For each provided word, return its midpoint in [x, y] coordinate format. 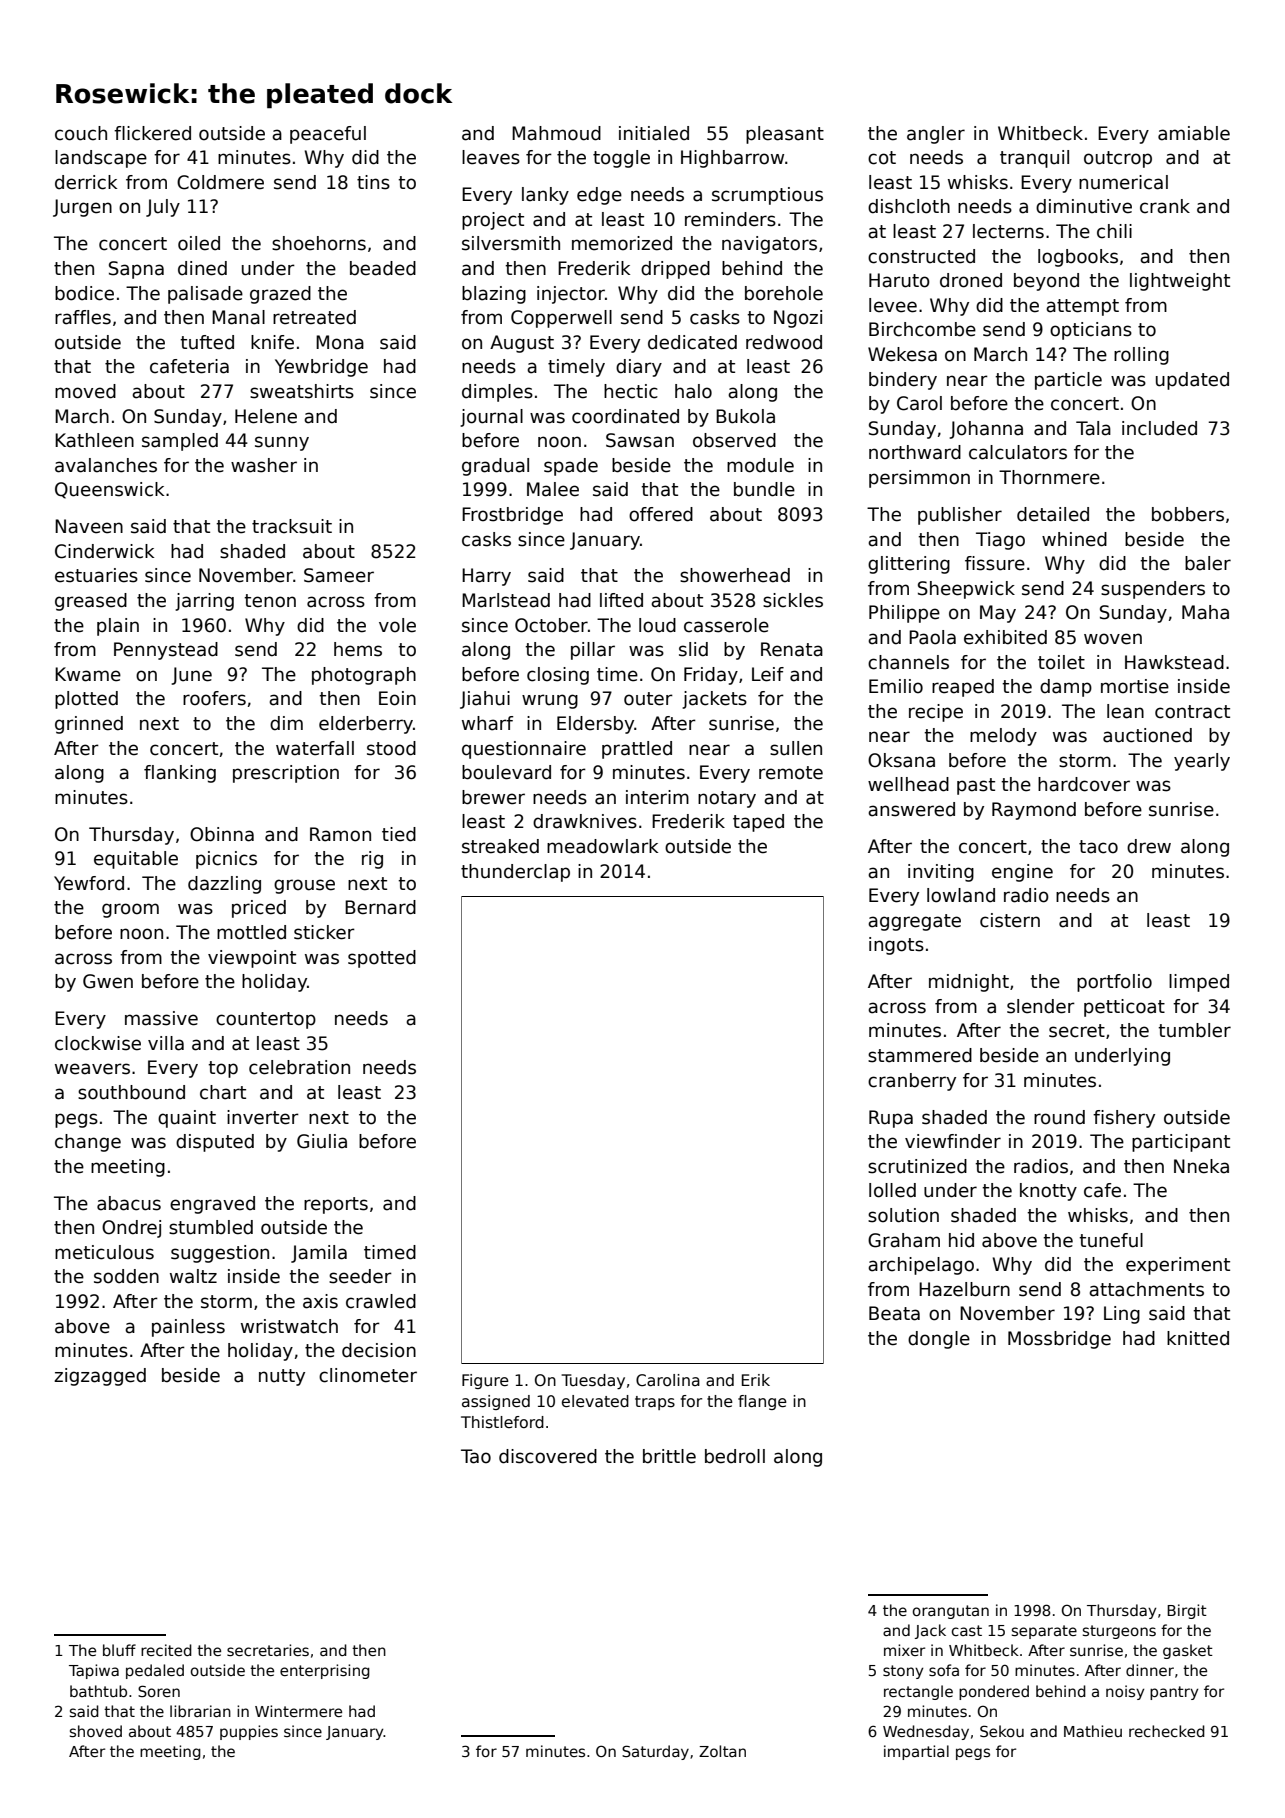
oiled [199, 243]
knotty [1048, 1192]
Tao [476, 1456]
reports [336, 1205]
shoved [96, 1731]
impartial [916, 1752]
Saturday [655, 1752]
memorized [622, 243]
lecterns [1008, 231]
